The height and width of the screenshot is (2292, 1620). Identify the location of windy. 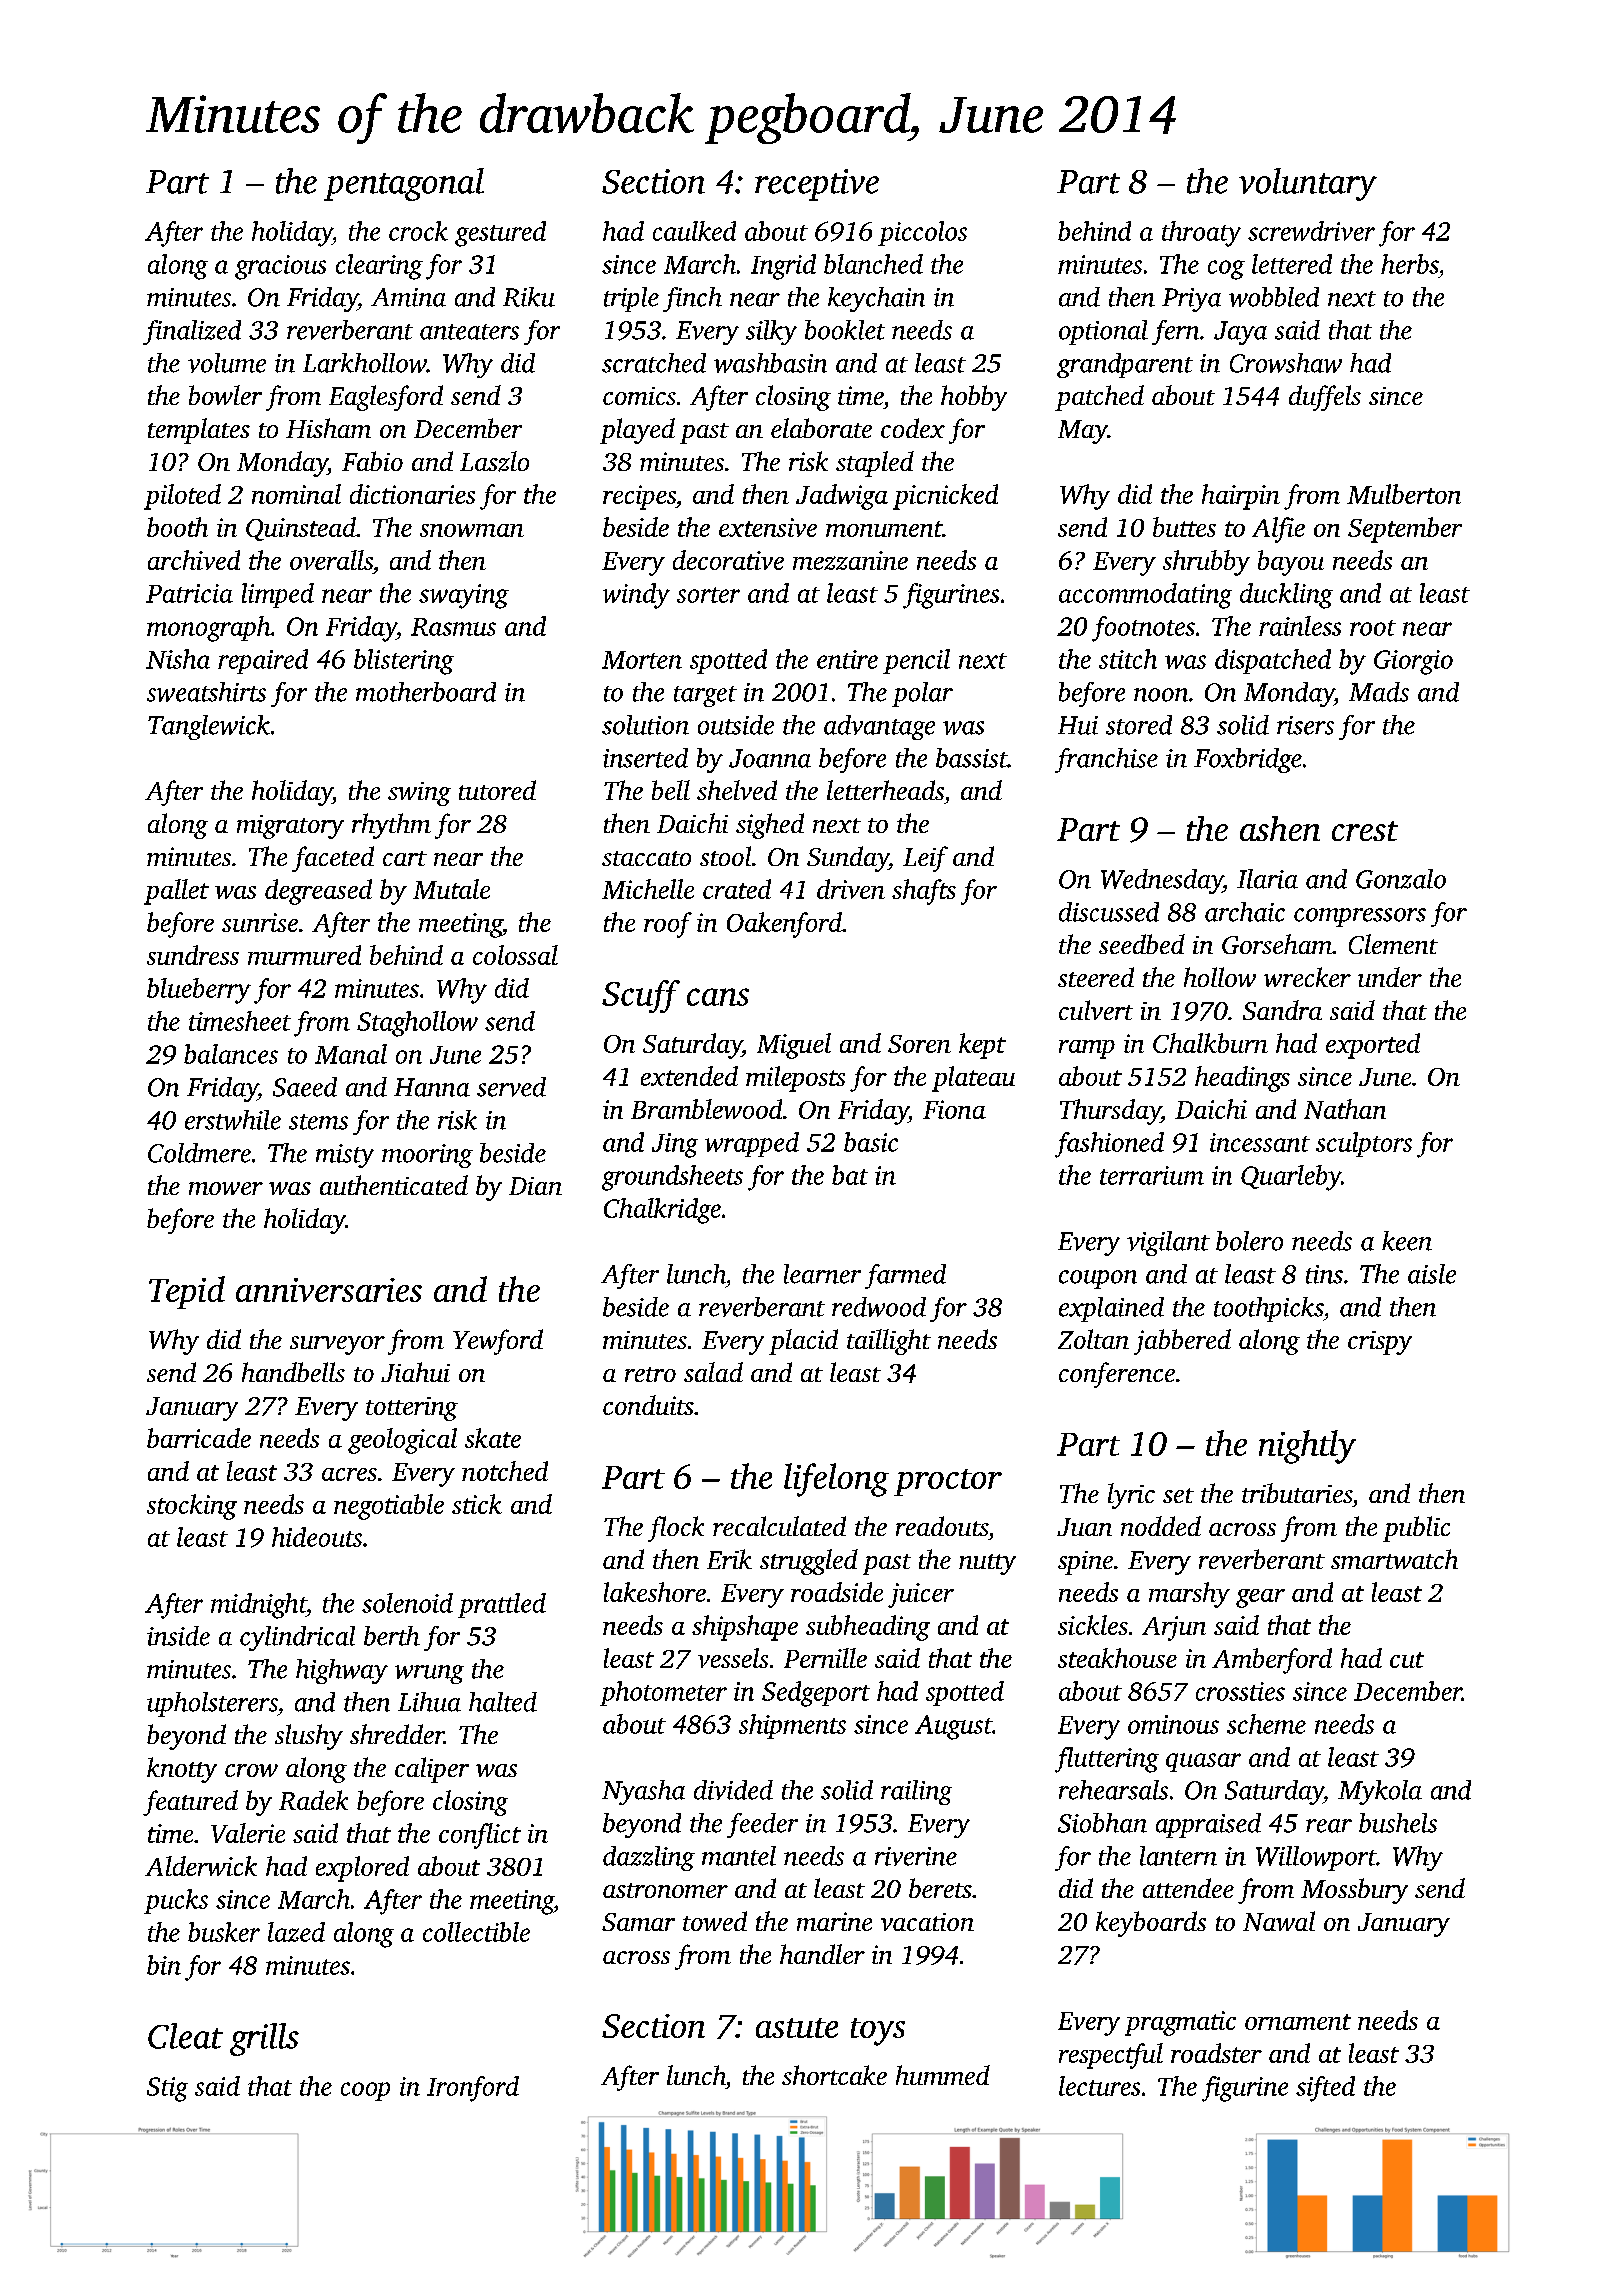
(636, 596).
